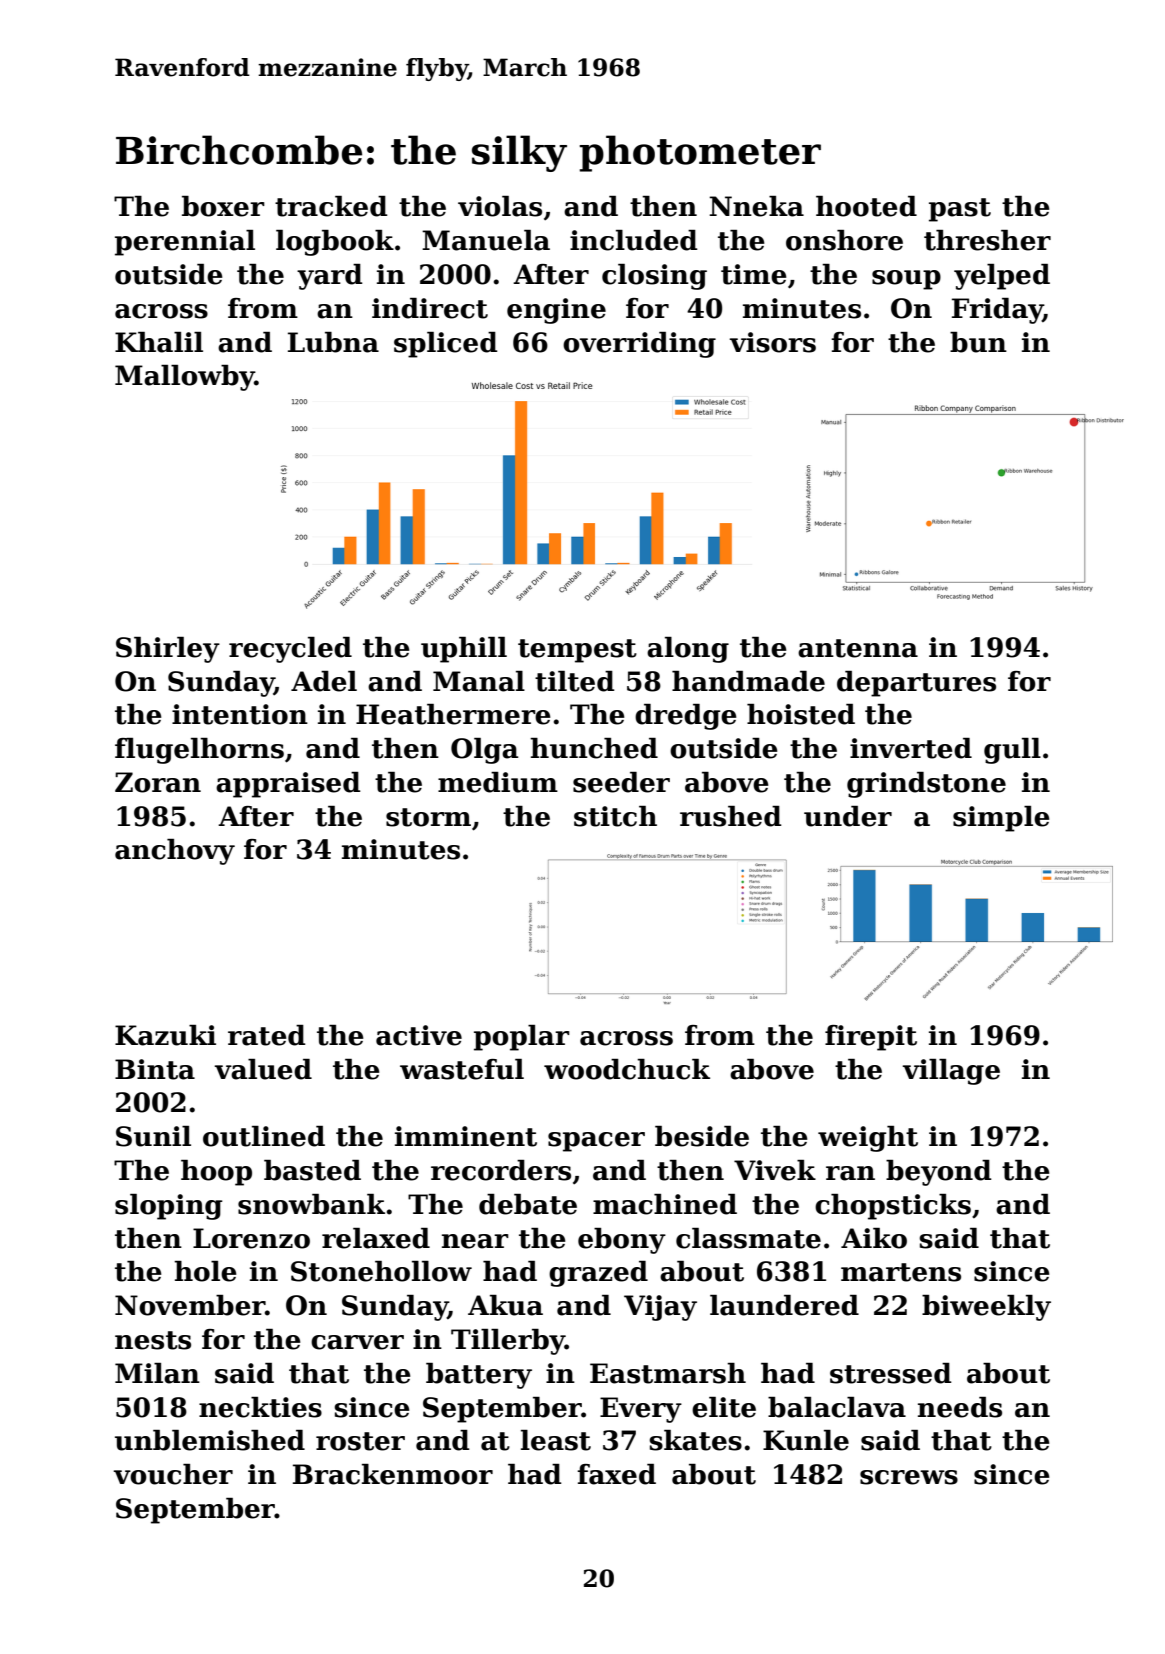 This image has height=1654, width=1165. I want to click on Lorenzo, so click(251, 1238).
